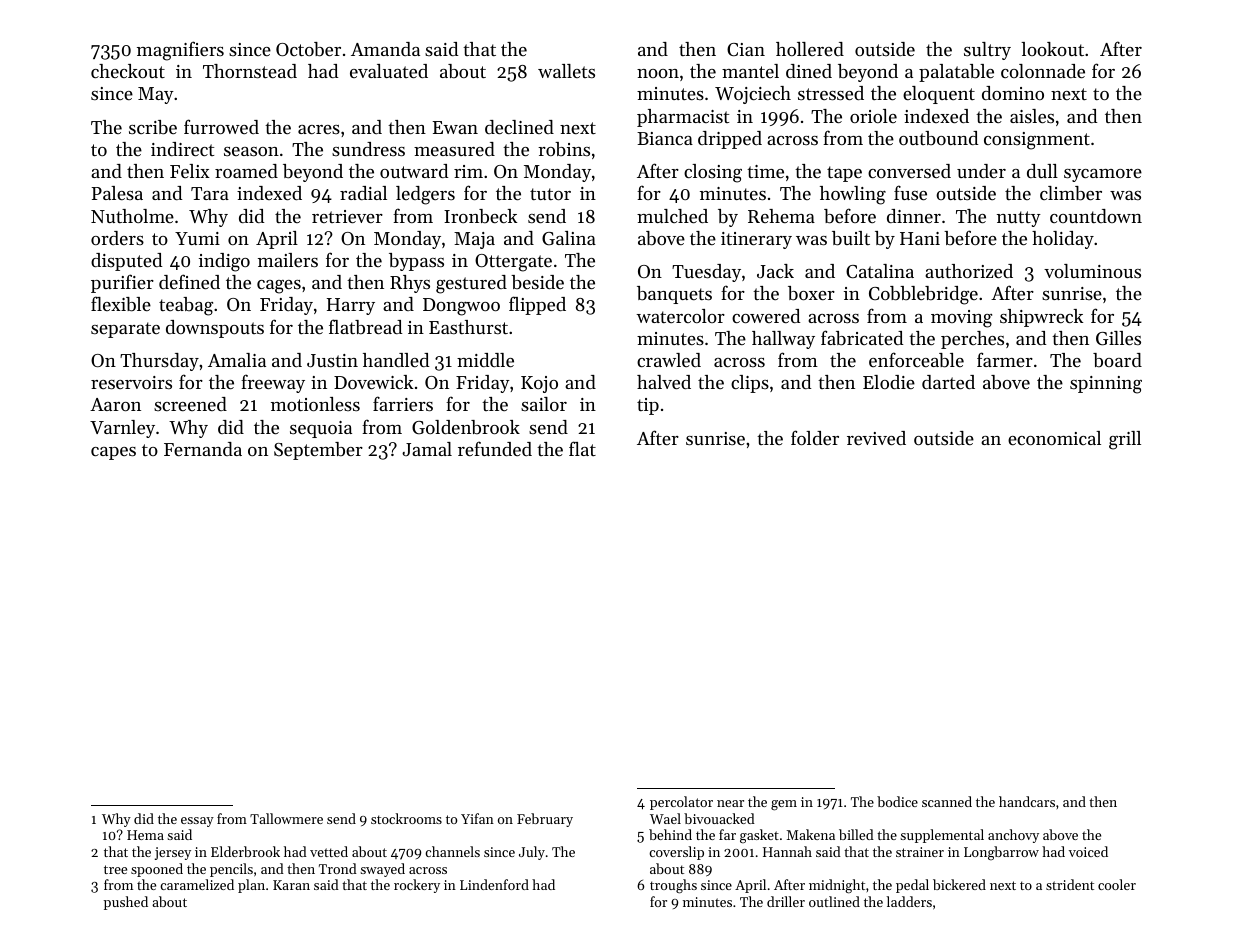 This screenshot has height=952, width=1233. I want to click on pharmacist, so click(683, 118).
